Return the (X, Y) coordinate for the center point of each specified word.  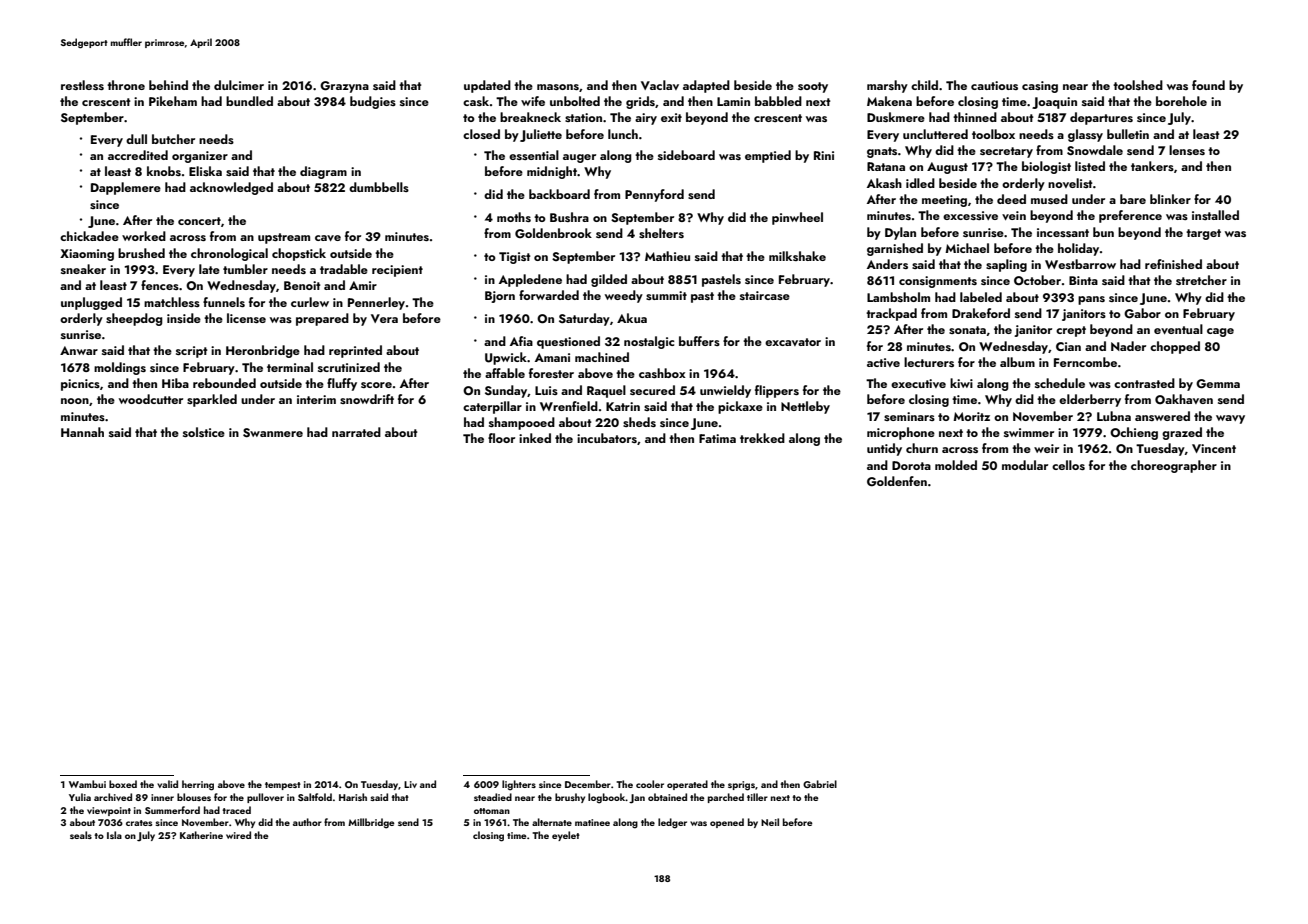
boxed (123, 784)
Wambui (87, 784)
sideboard (686, 155)
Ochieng (1134, 433)
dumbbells (379, 187)
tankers (1152, 166)
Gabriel (820, 784)
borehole (1181, 101)
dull (136, 139)
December (588, 784)
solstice (204, 432)
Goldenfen (897, 481)
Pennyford (654, 195)
